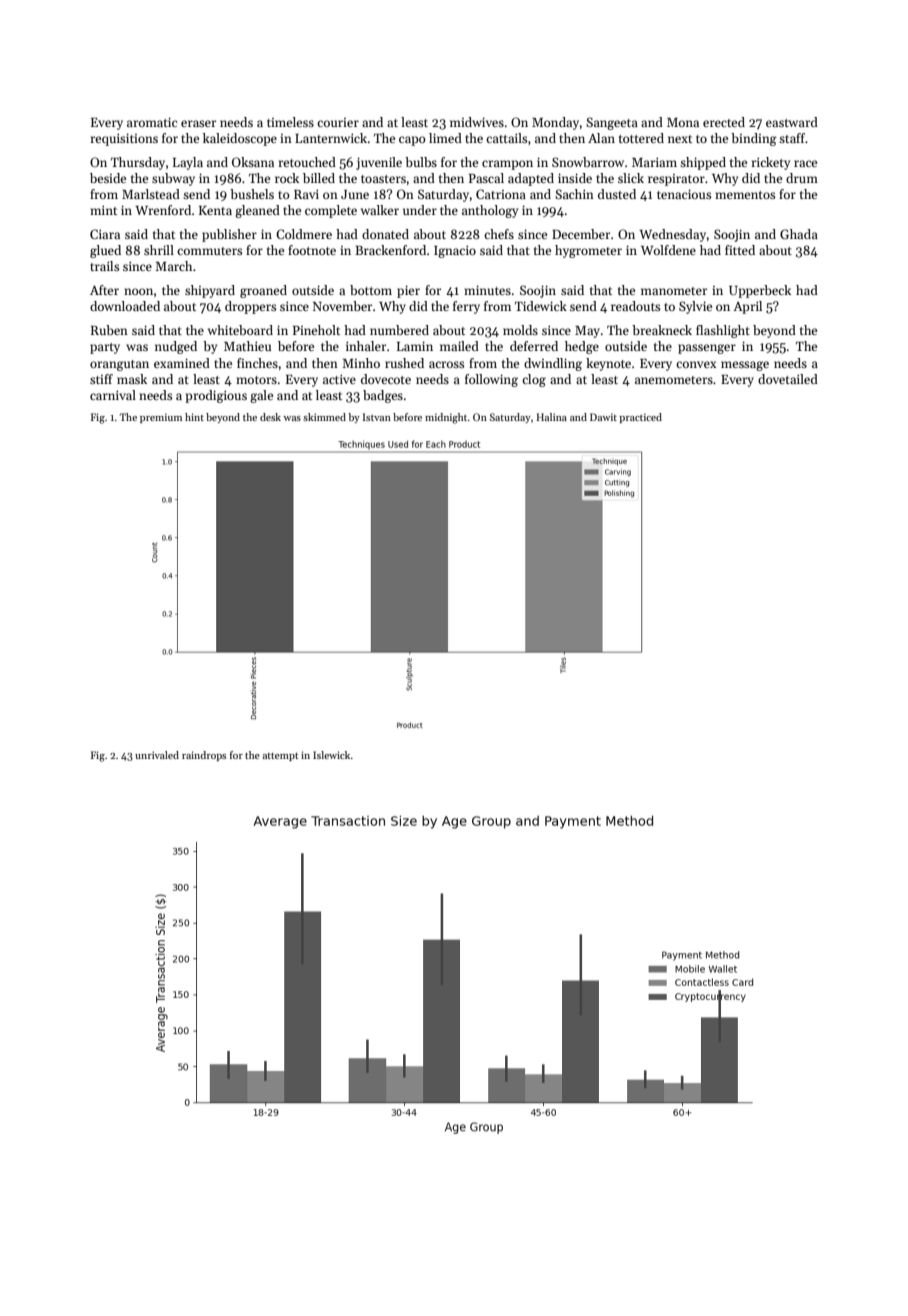 Image resolution: width=908 pixels, height=1316 pixels. Describe the element at coordinates (446, 418) in the screenshot. I see `midnight` at that location.
